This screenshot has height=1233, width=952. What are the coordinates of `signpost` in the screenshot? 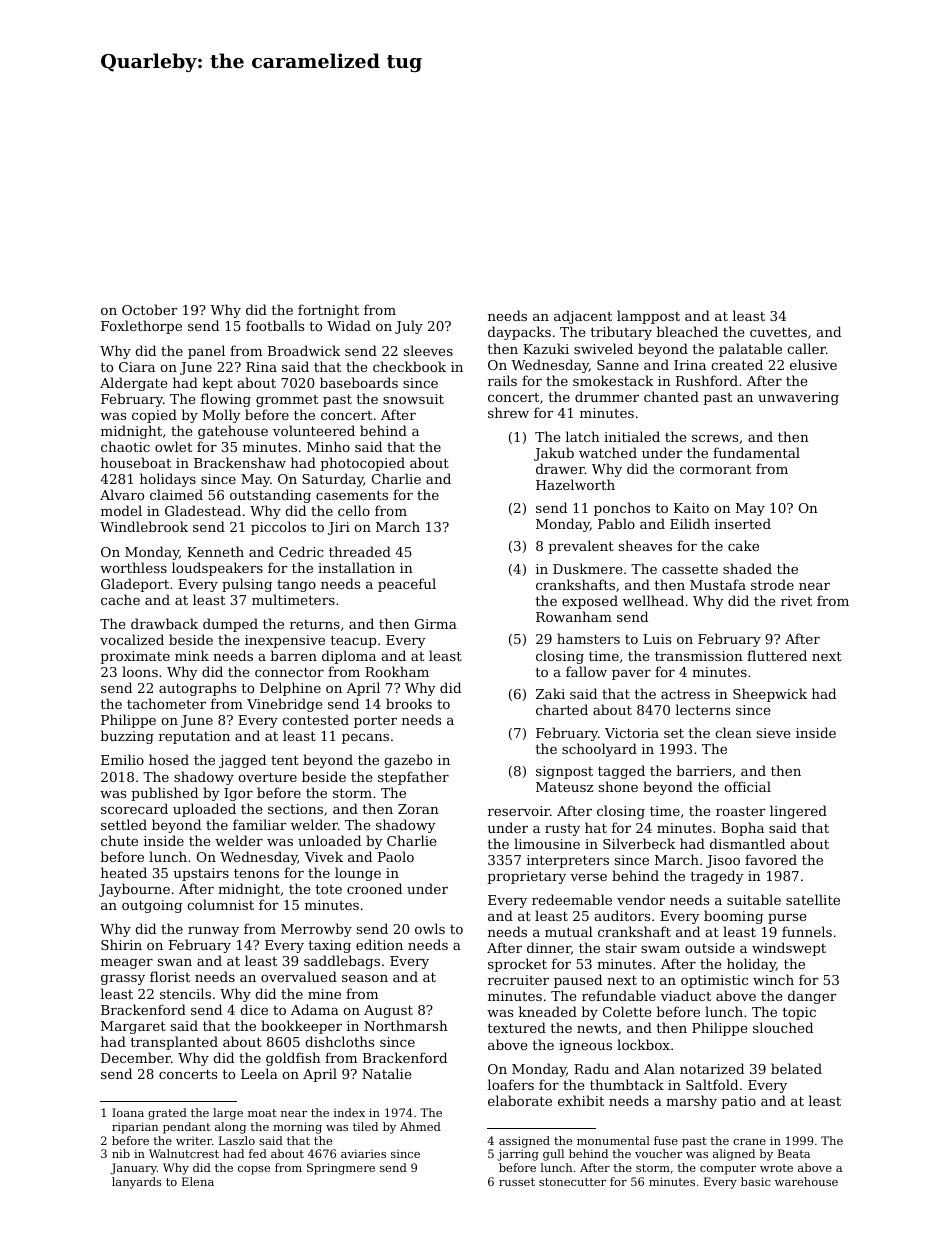 It's located at (564, 772).
